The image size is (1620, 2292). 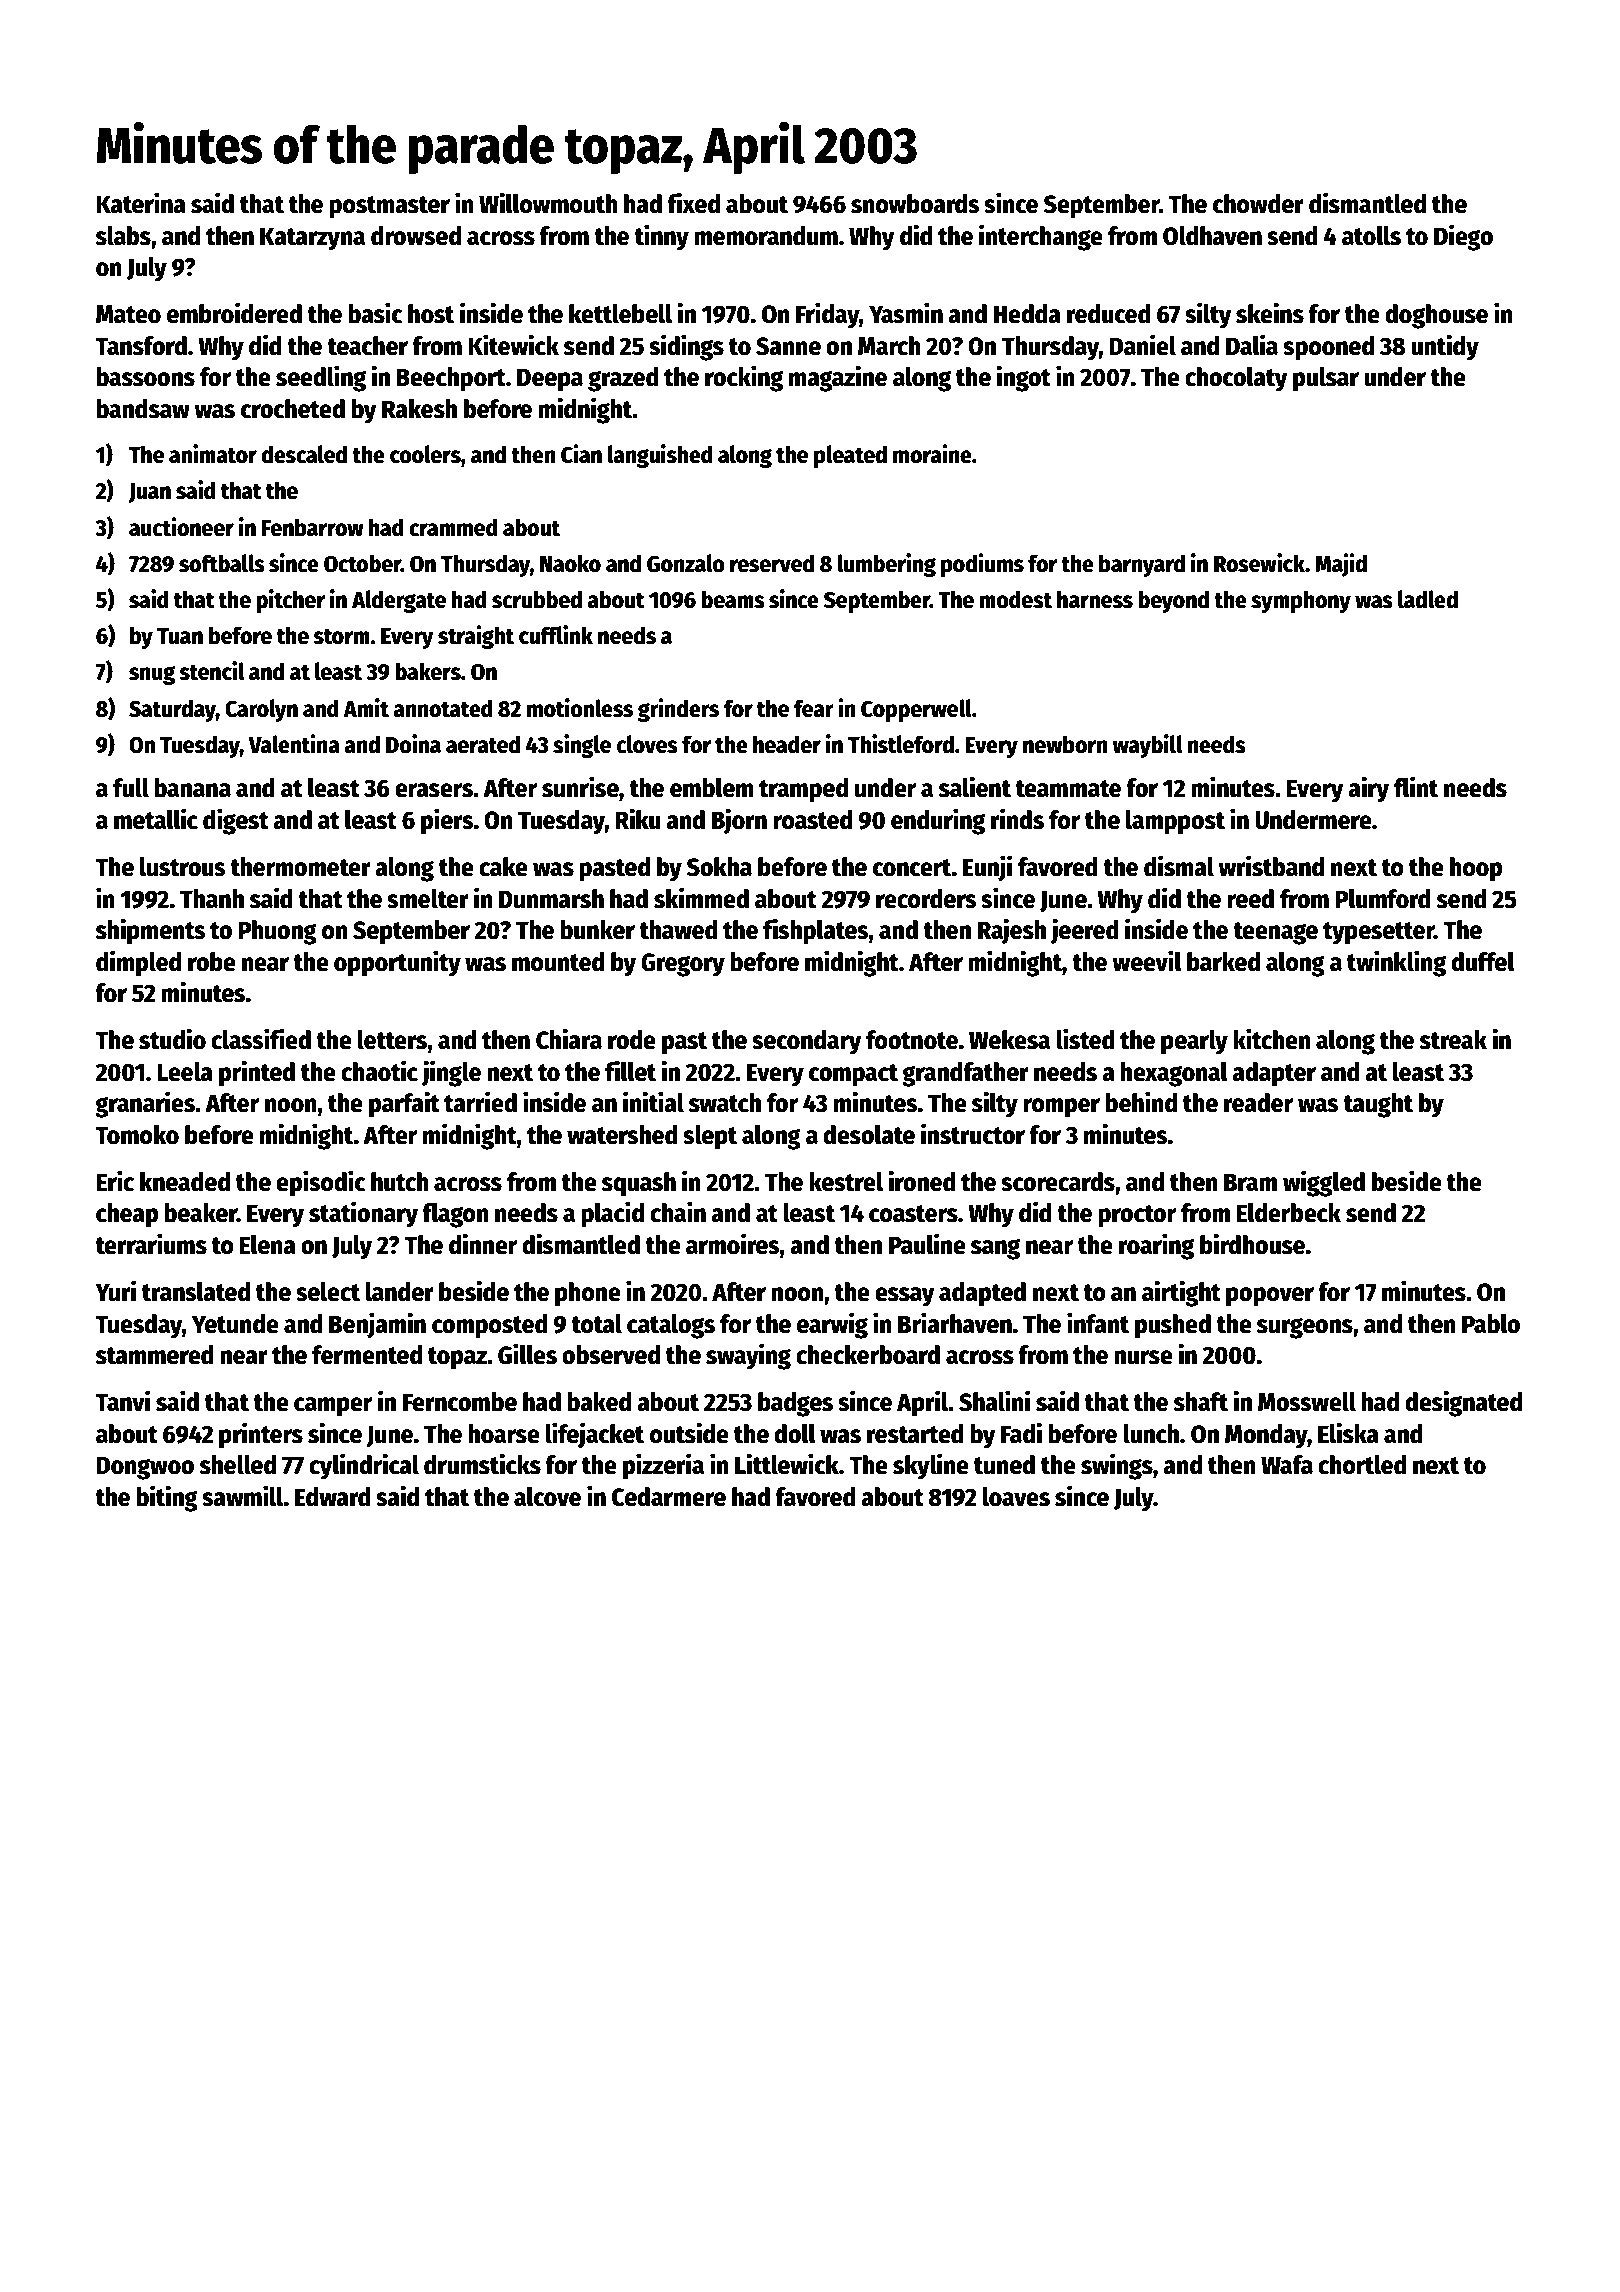 What do you see at coordinates (181, 527) in the screenshot?
I see `auctioneer` at bounding box center [181, 527].
